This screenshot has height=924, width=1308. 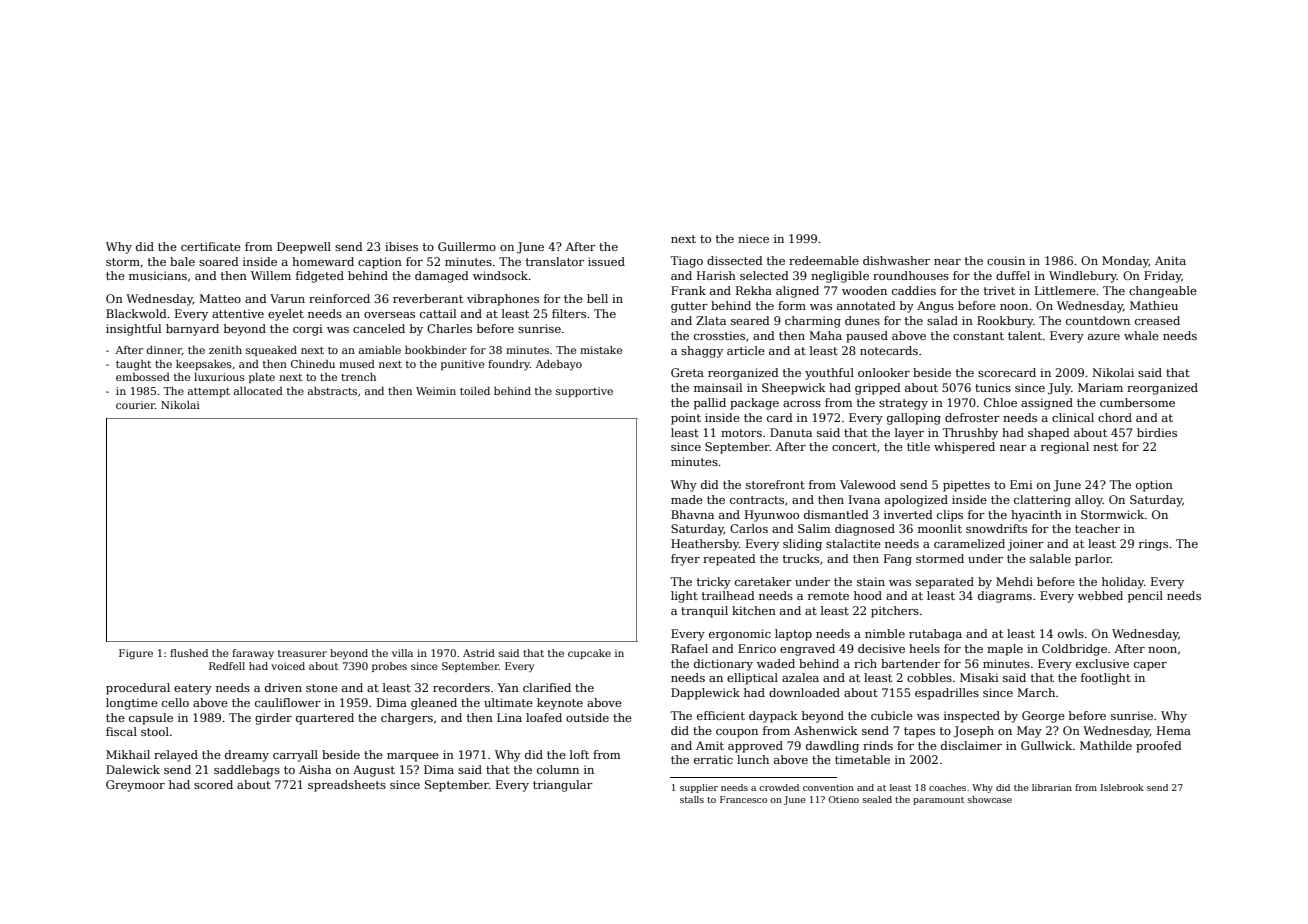 What do you see at coordinates (132, 704) in the screenshot?
I see `longtime` at bounding box center [132, 704].
